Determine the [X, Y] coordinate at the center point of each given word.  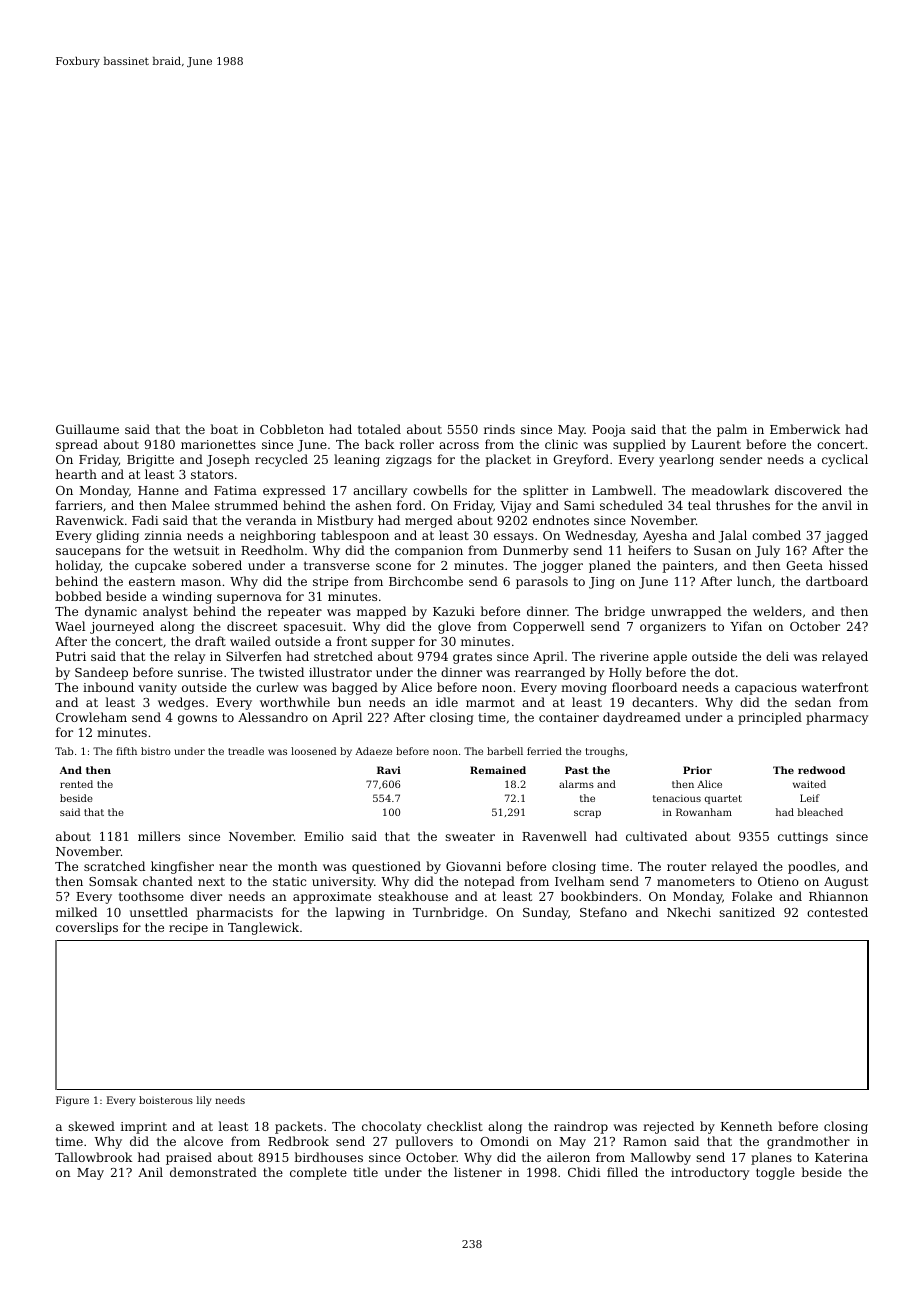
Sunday [545, 913]
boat [224, 429]
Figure [72, 1101]
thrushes [743, 505]
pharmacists [235, 913]
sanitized [747, 912]
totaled [379, 429]
